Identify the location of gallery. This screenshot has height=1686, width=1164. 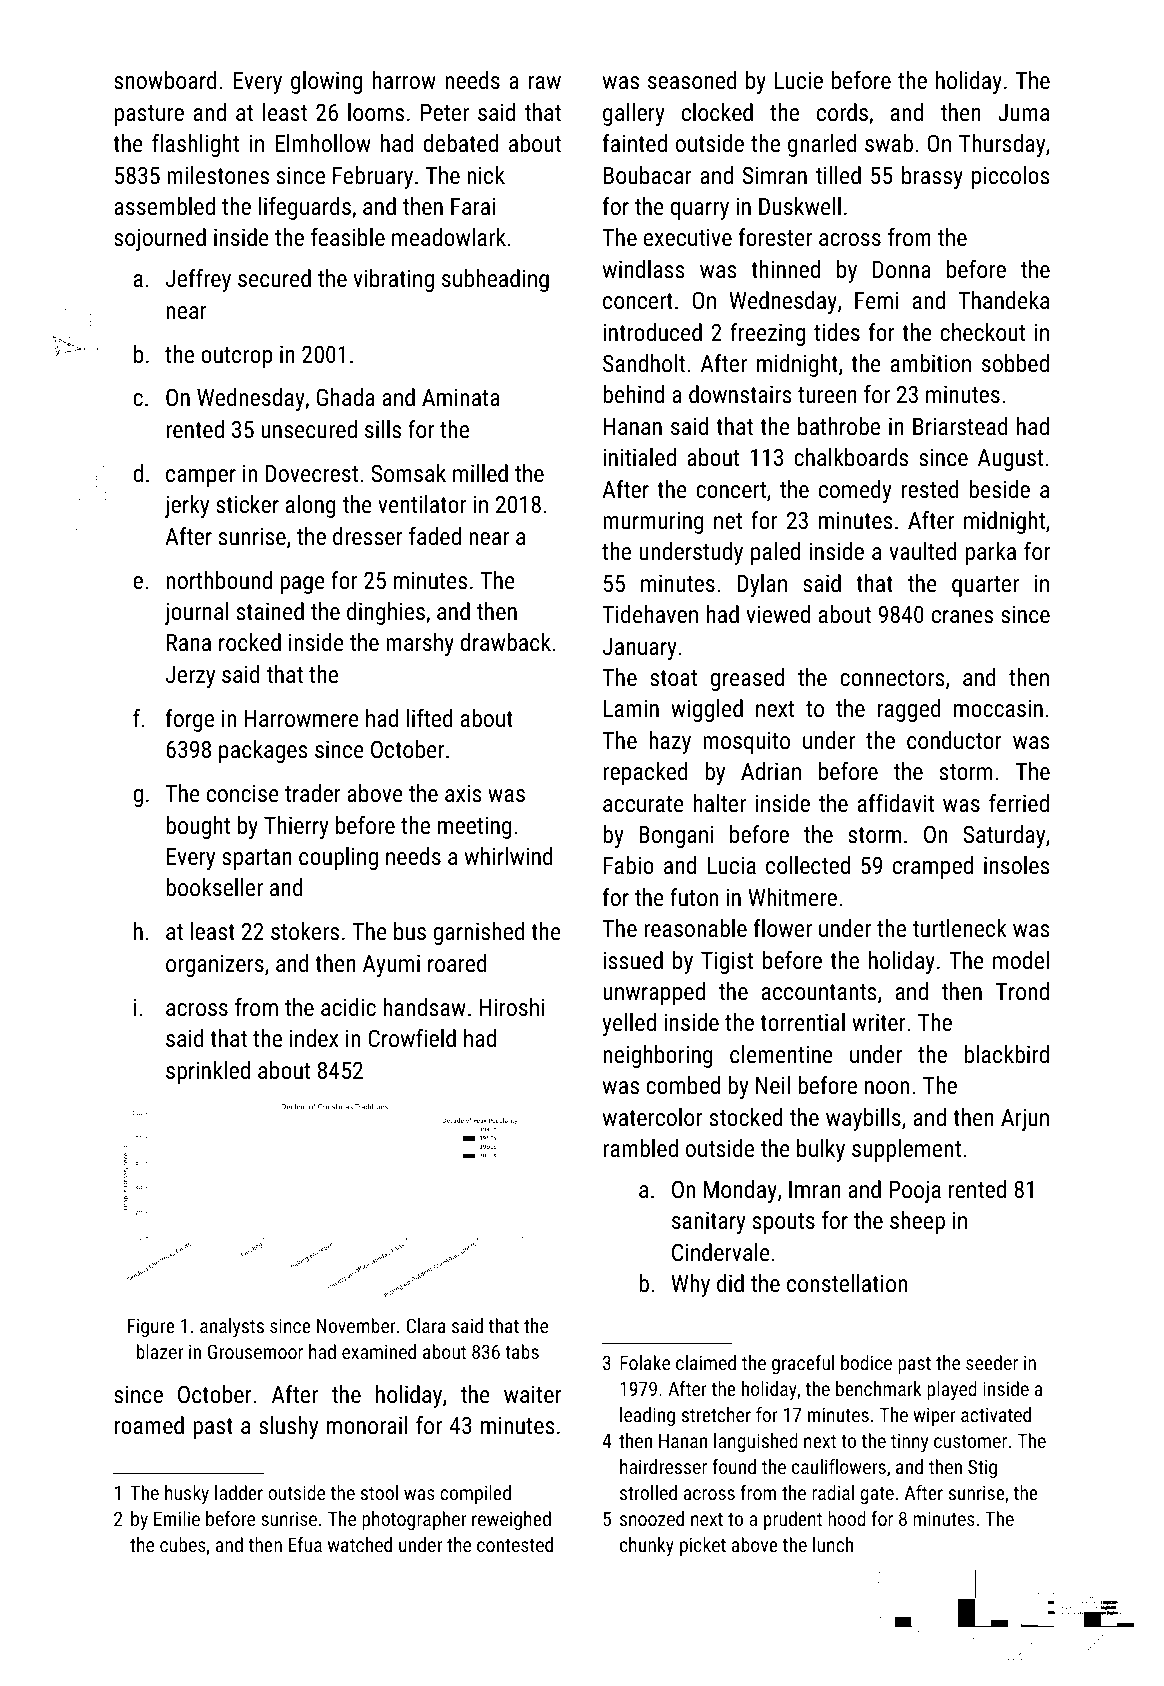
(634, 114).
